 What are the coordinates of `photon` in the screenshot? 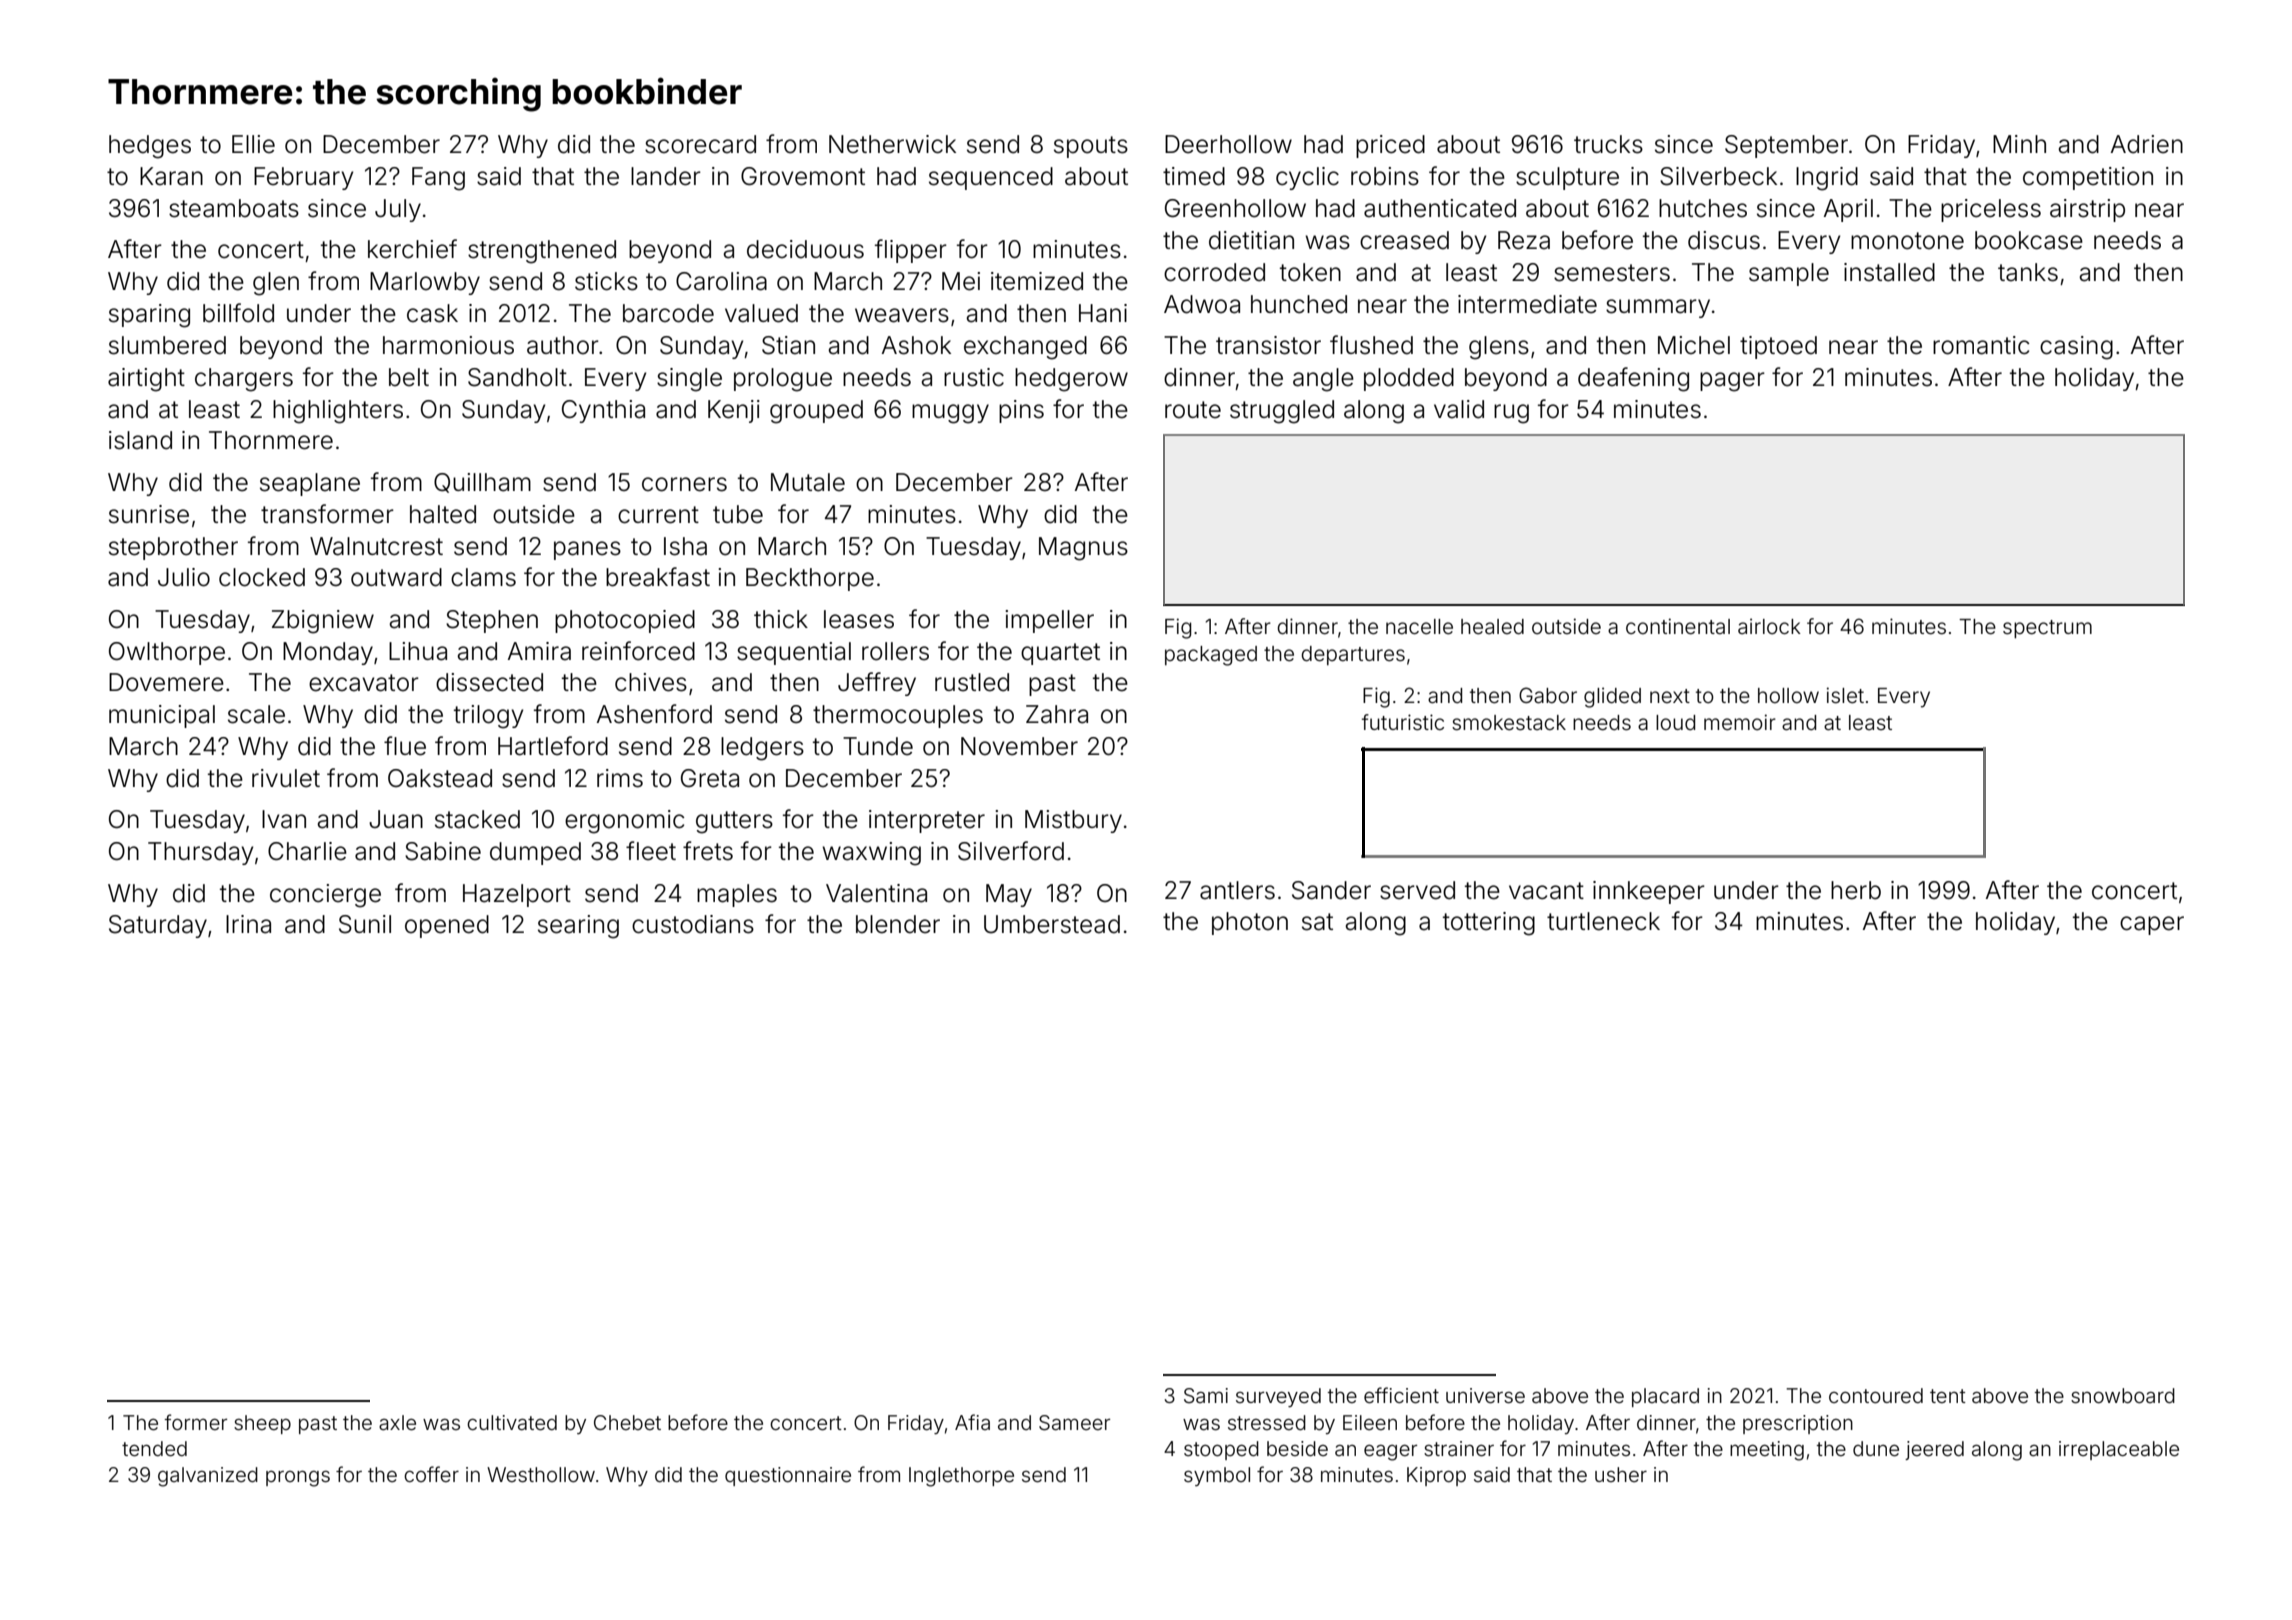 It's located at (1250, 923).
